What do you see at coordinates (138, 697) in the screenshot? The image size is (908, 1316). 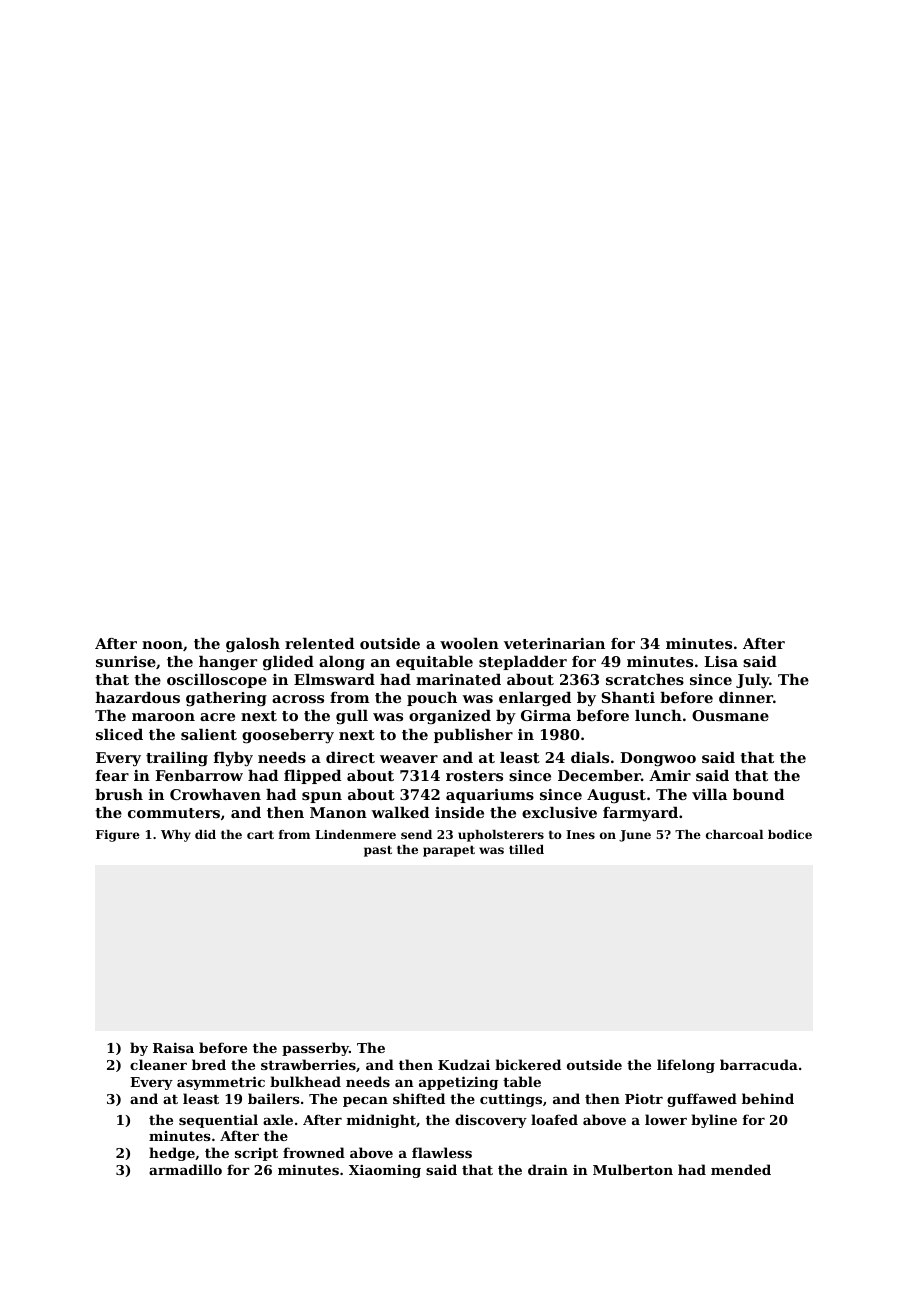 I see `hazardous` at bounding box center [138, 697].
